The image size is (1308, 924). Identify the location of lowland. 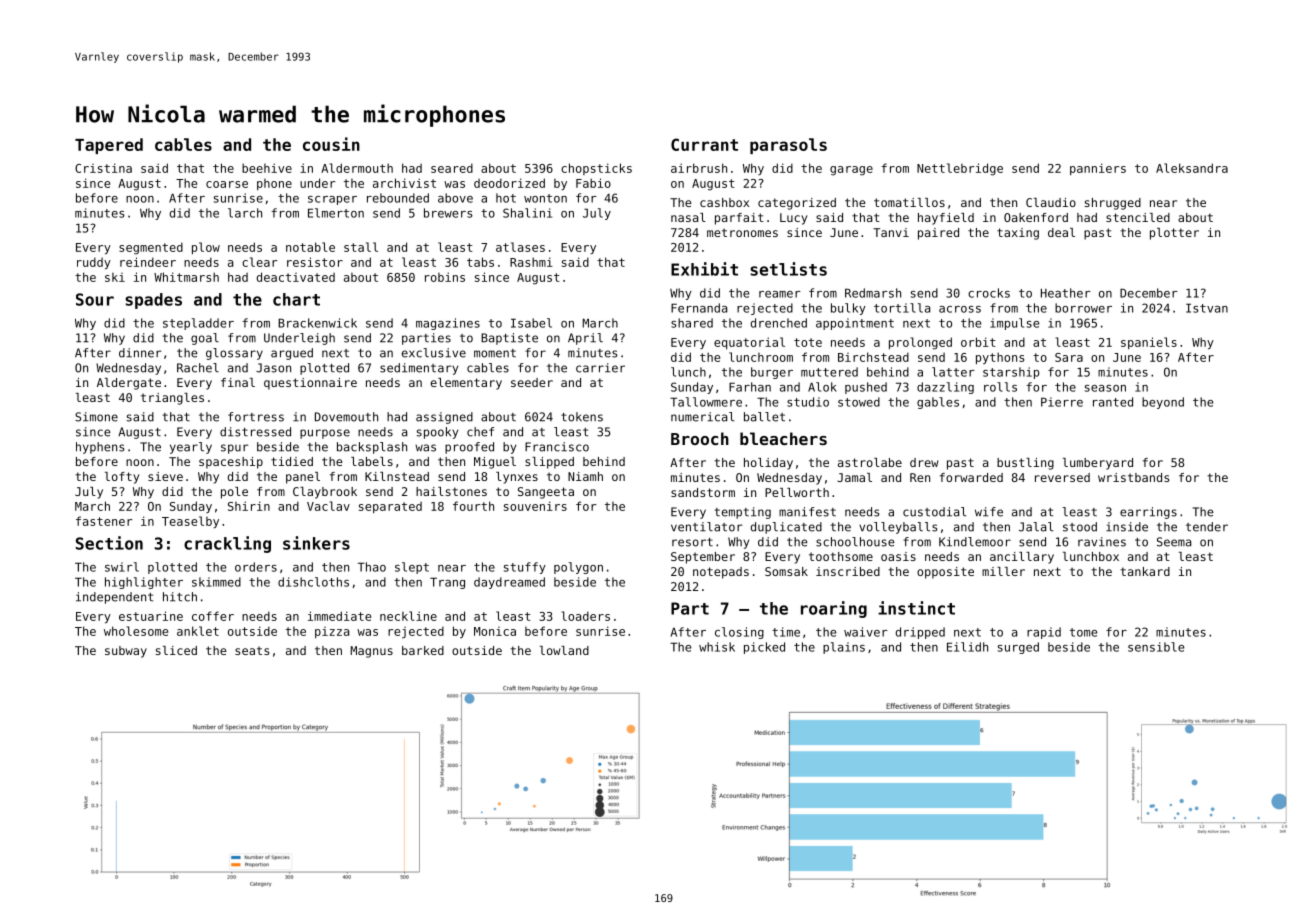
(564, 650).
